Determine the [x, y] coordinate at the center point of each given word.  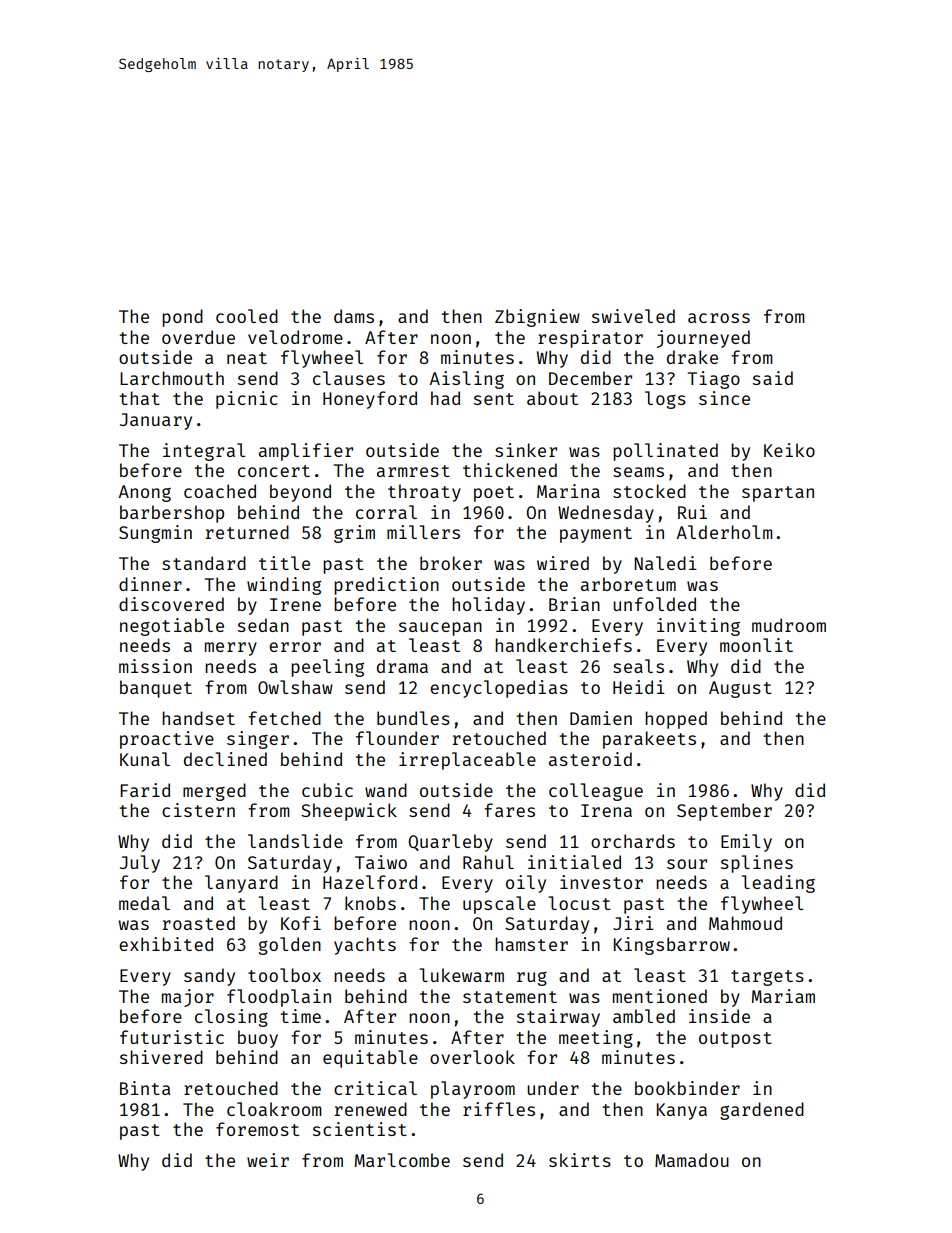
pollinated [665, 452]
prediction [386, 586]
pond [182, 318]
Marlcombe [402, 1160]
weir [268, 1160]
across [719, 318]
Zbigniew [537, 318]
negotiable [172, 627]
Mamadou [692, 1160]
